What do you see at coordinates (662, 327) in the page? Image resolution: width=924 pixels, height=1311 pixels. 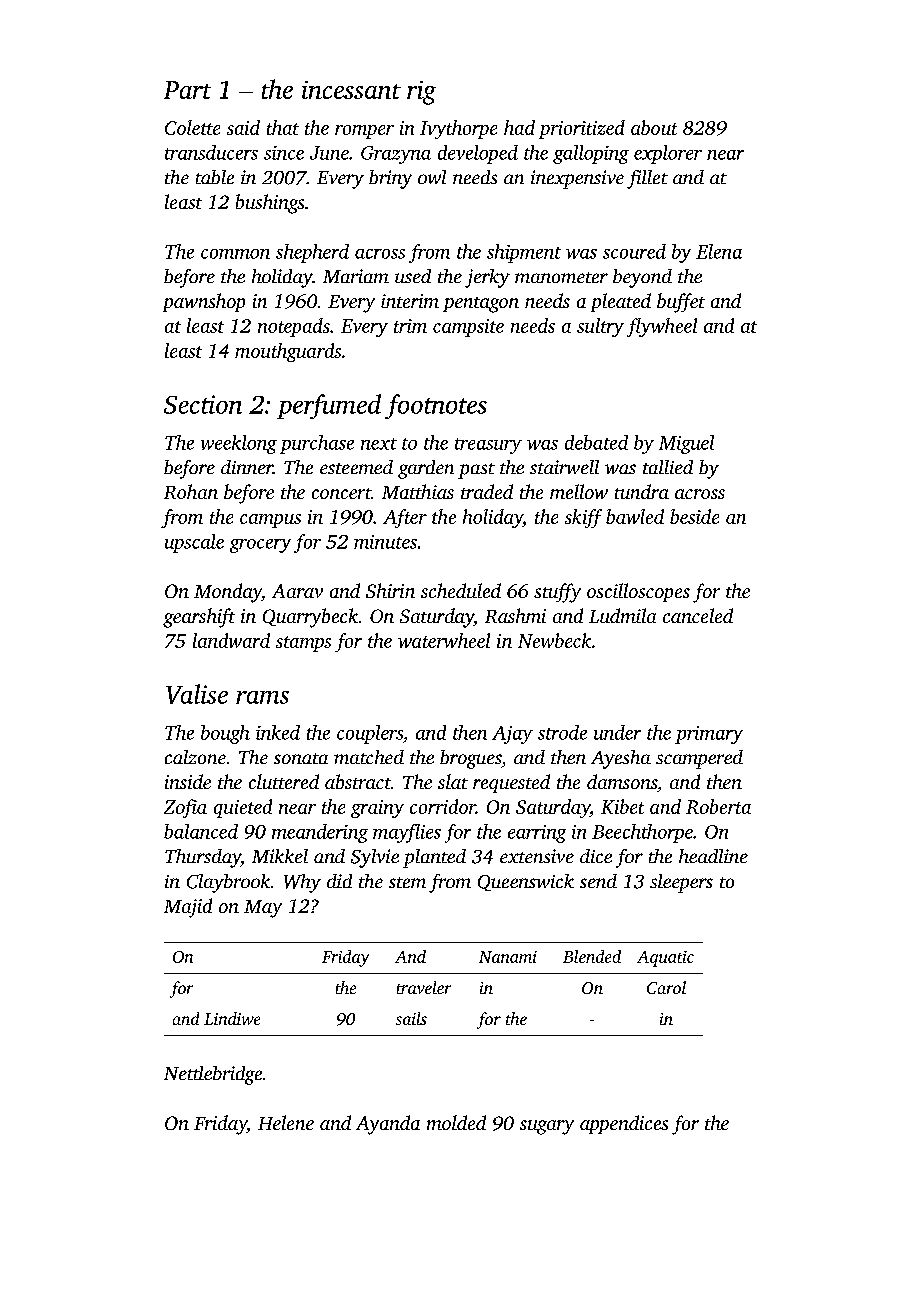 I see `flywheel` at bounding box center [662, 327].
